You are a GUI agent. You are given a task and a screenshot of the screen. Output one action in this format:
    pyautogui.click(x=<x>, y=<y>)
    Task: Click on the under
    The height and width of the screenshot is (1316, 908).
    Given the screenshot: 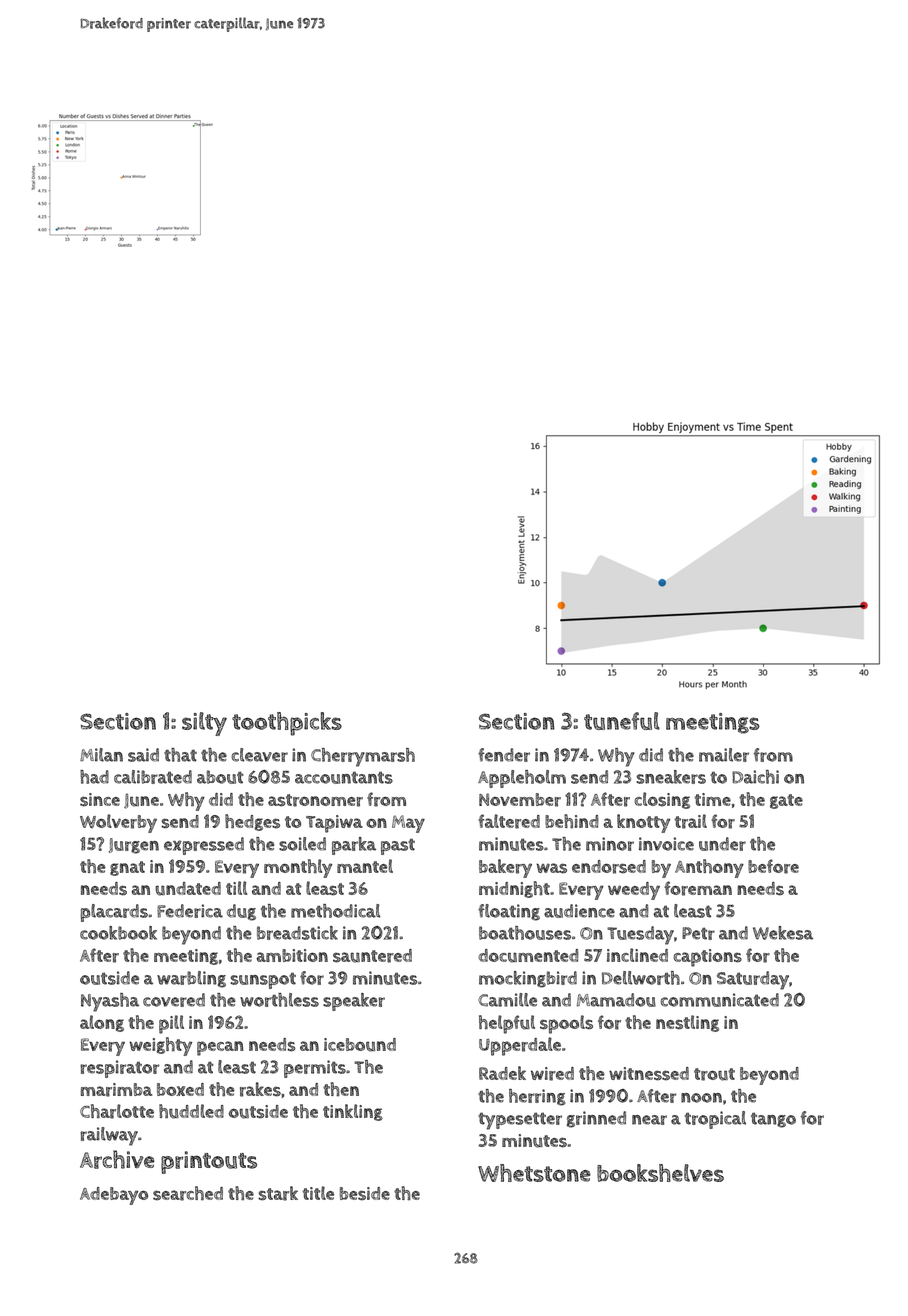 What is the action you would take?
    pyautogui.click(x=722, y=844)
